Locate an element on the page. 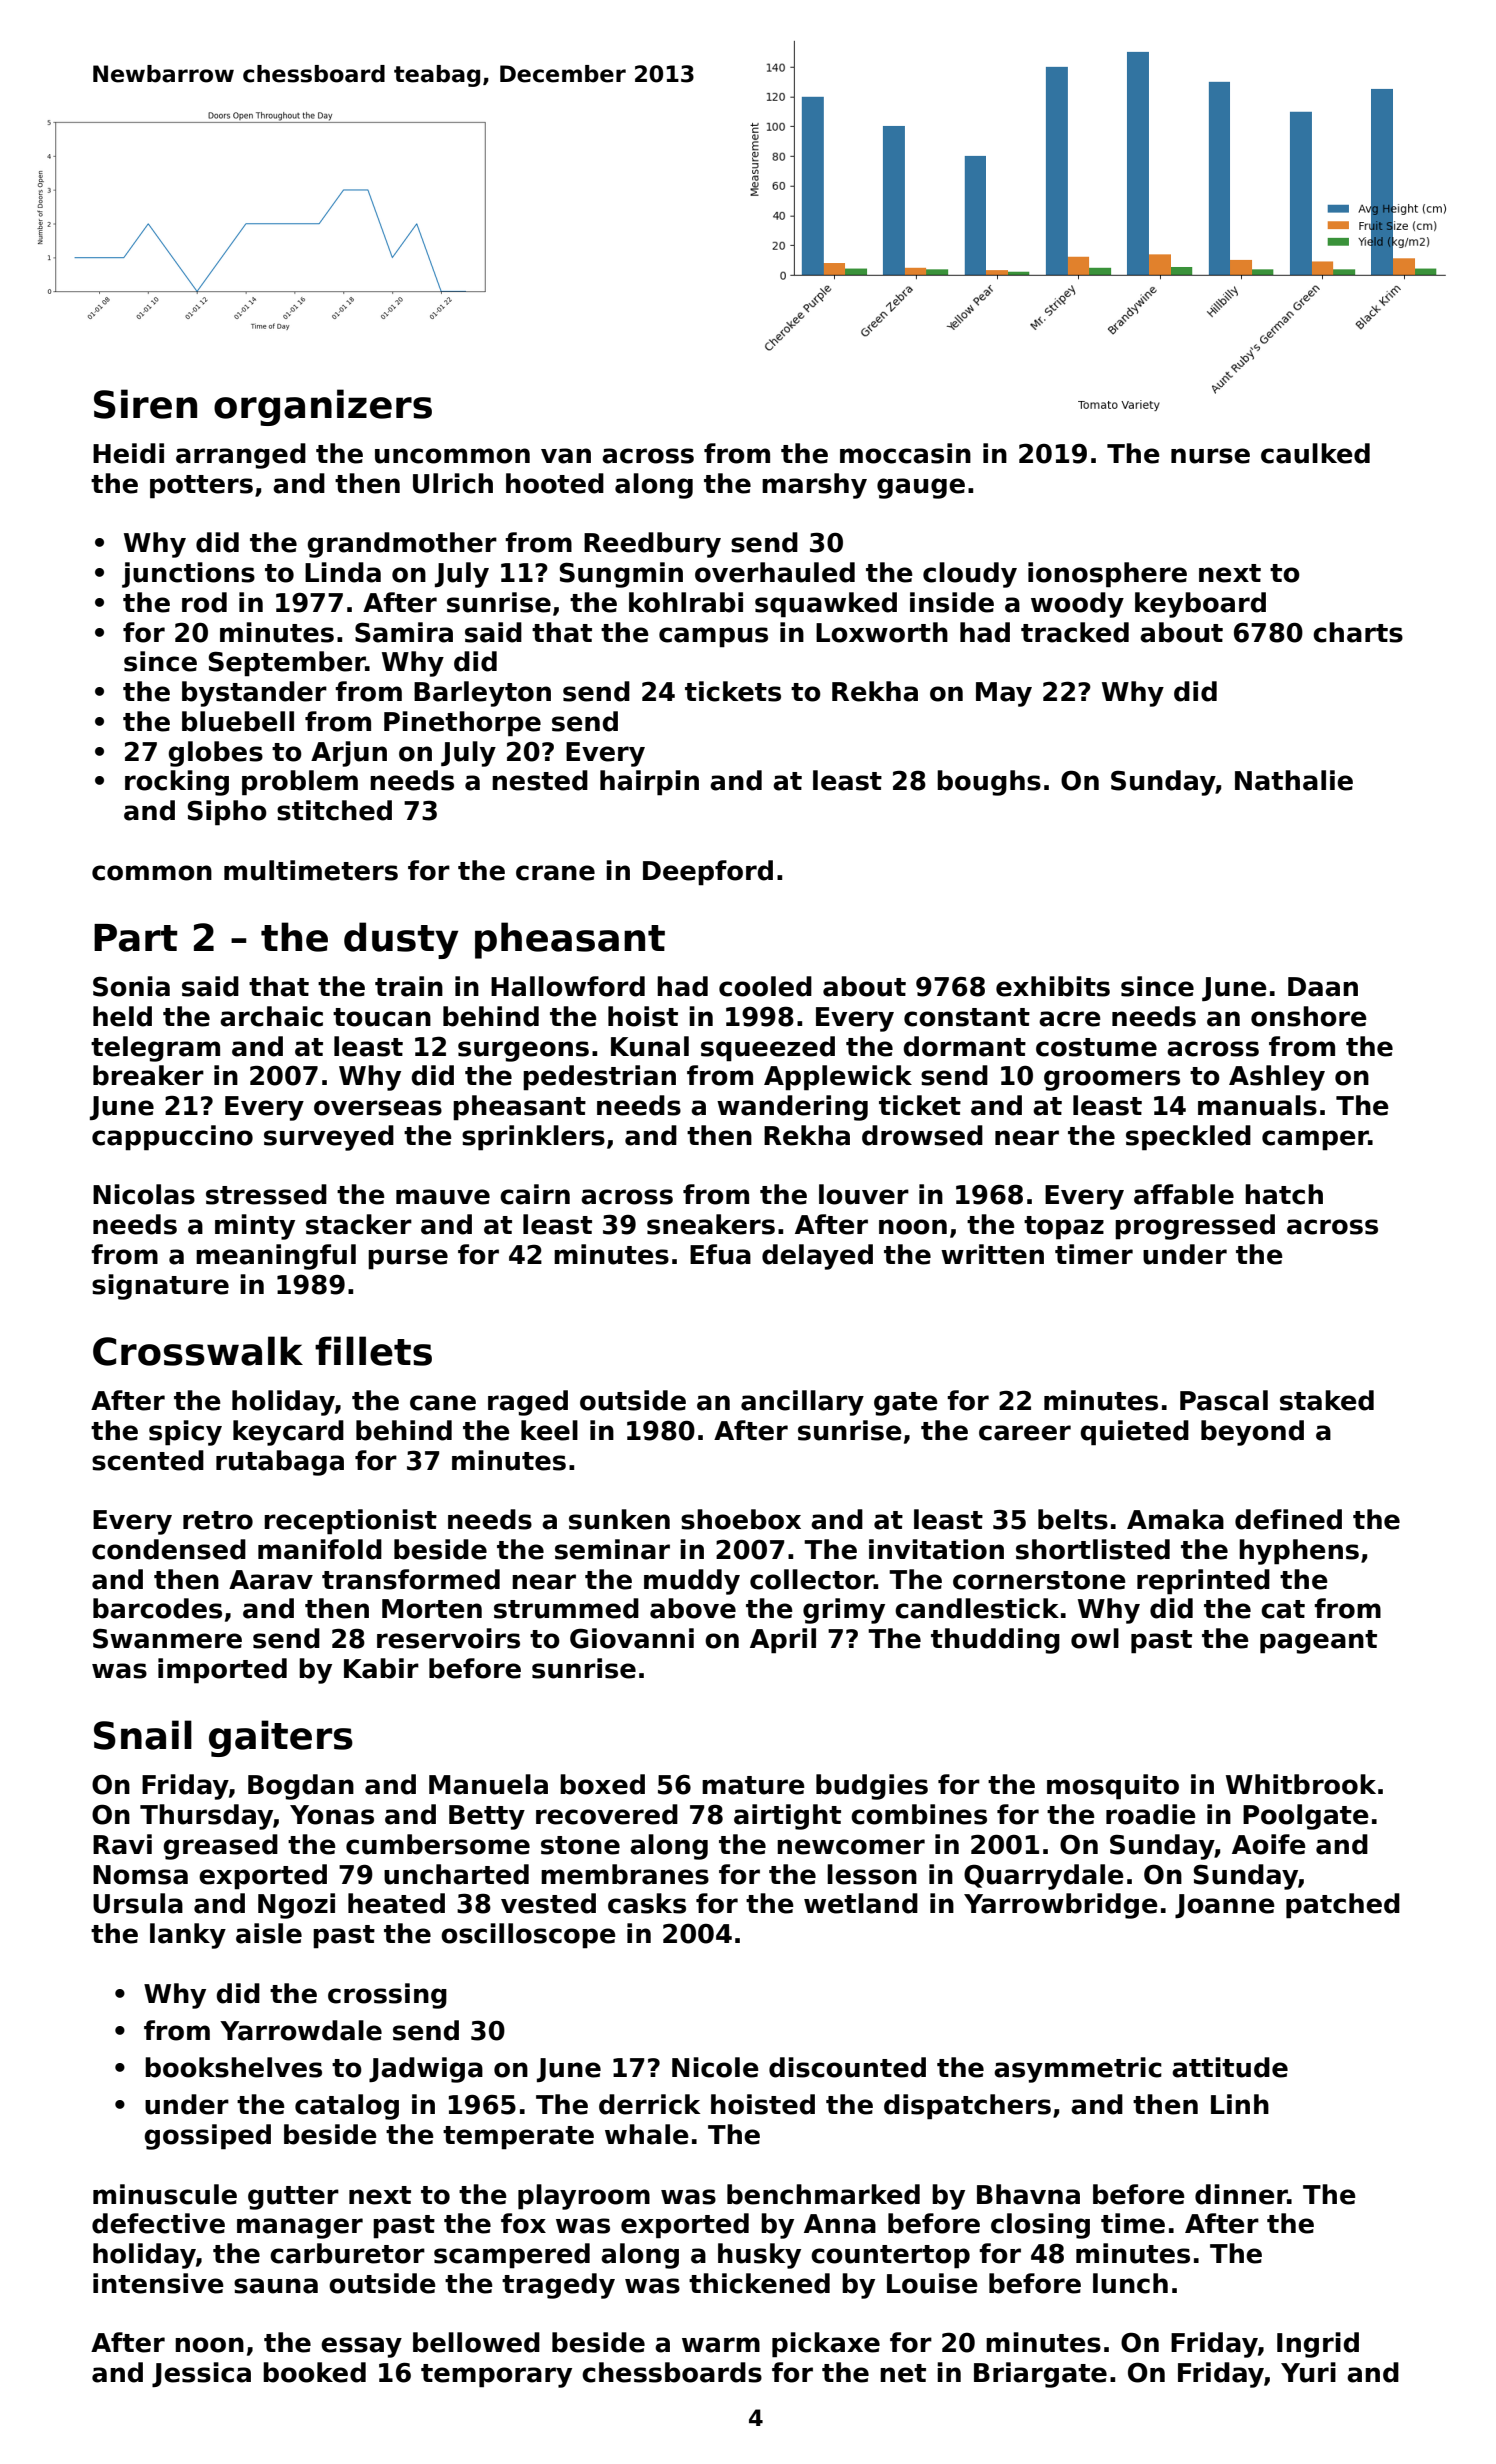  seminar is located at coordinates (612, 1549).
